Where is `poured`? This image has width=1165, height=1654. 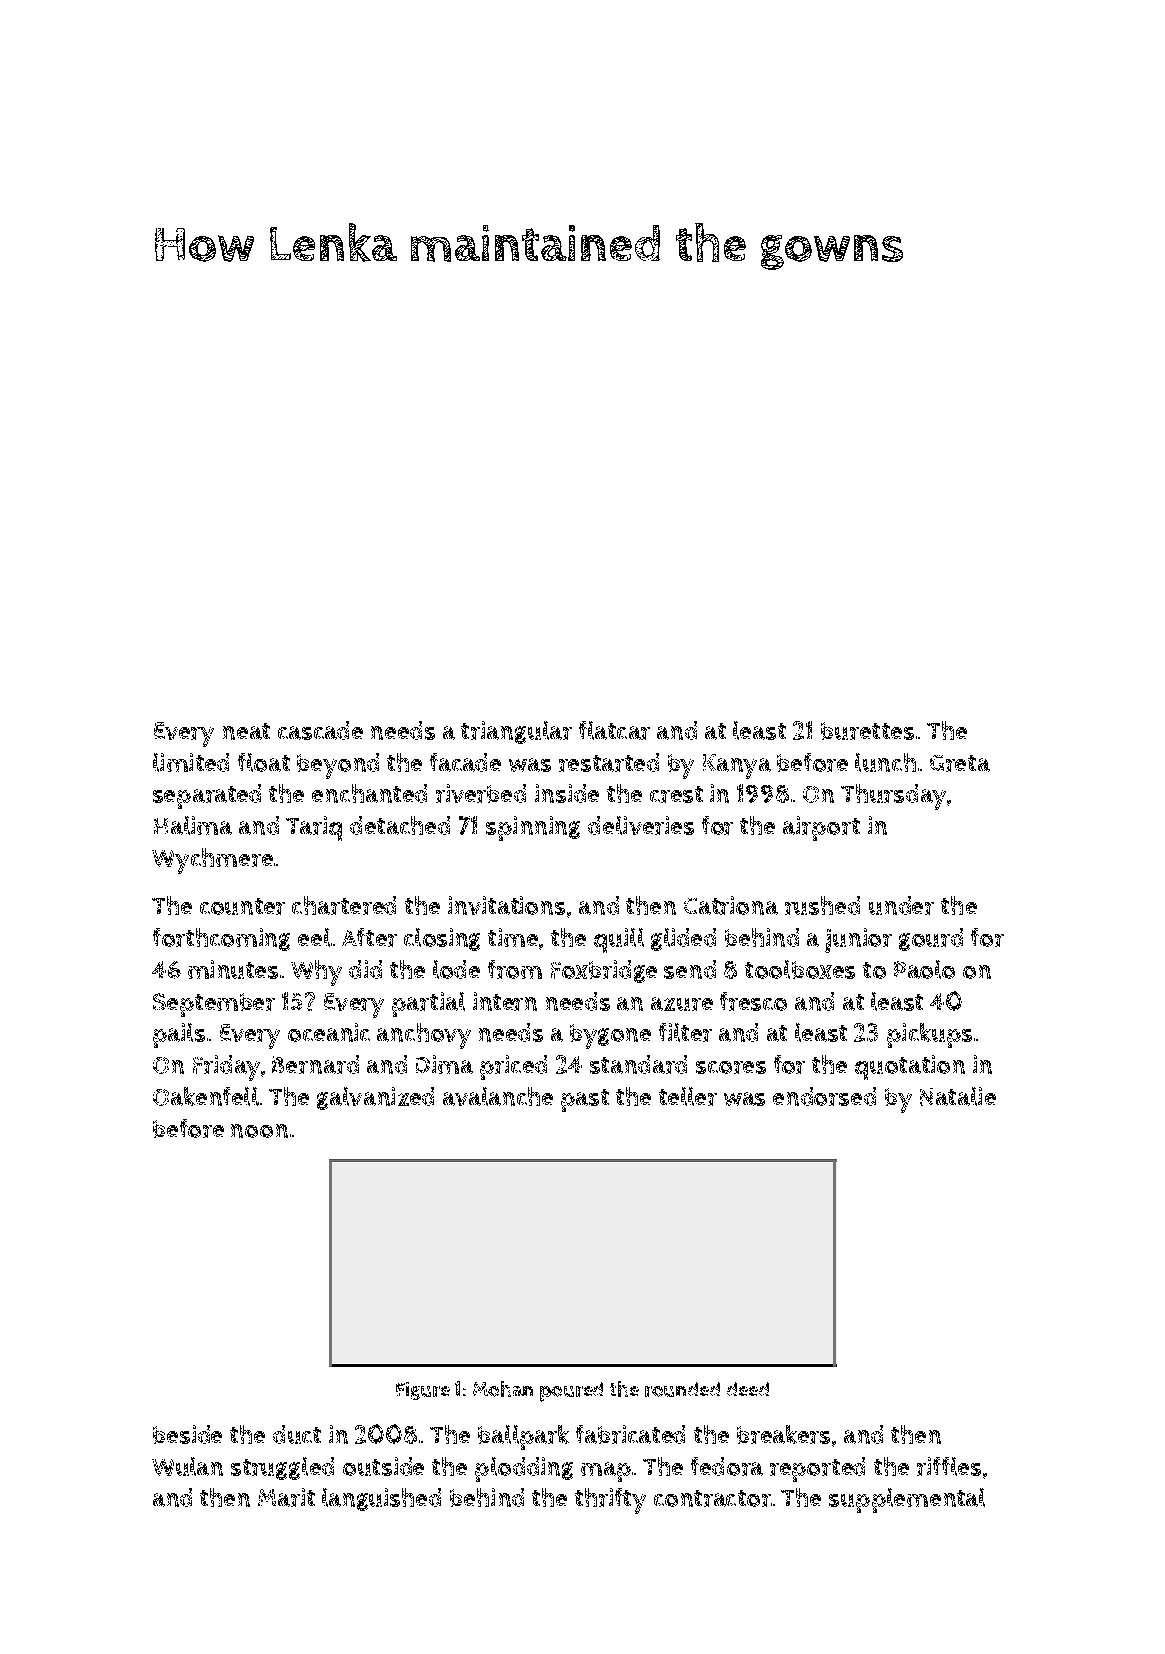
poured is located at coordinates (571, 1392).
